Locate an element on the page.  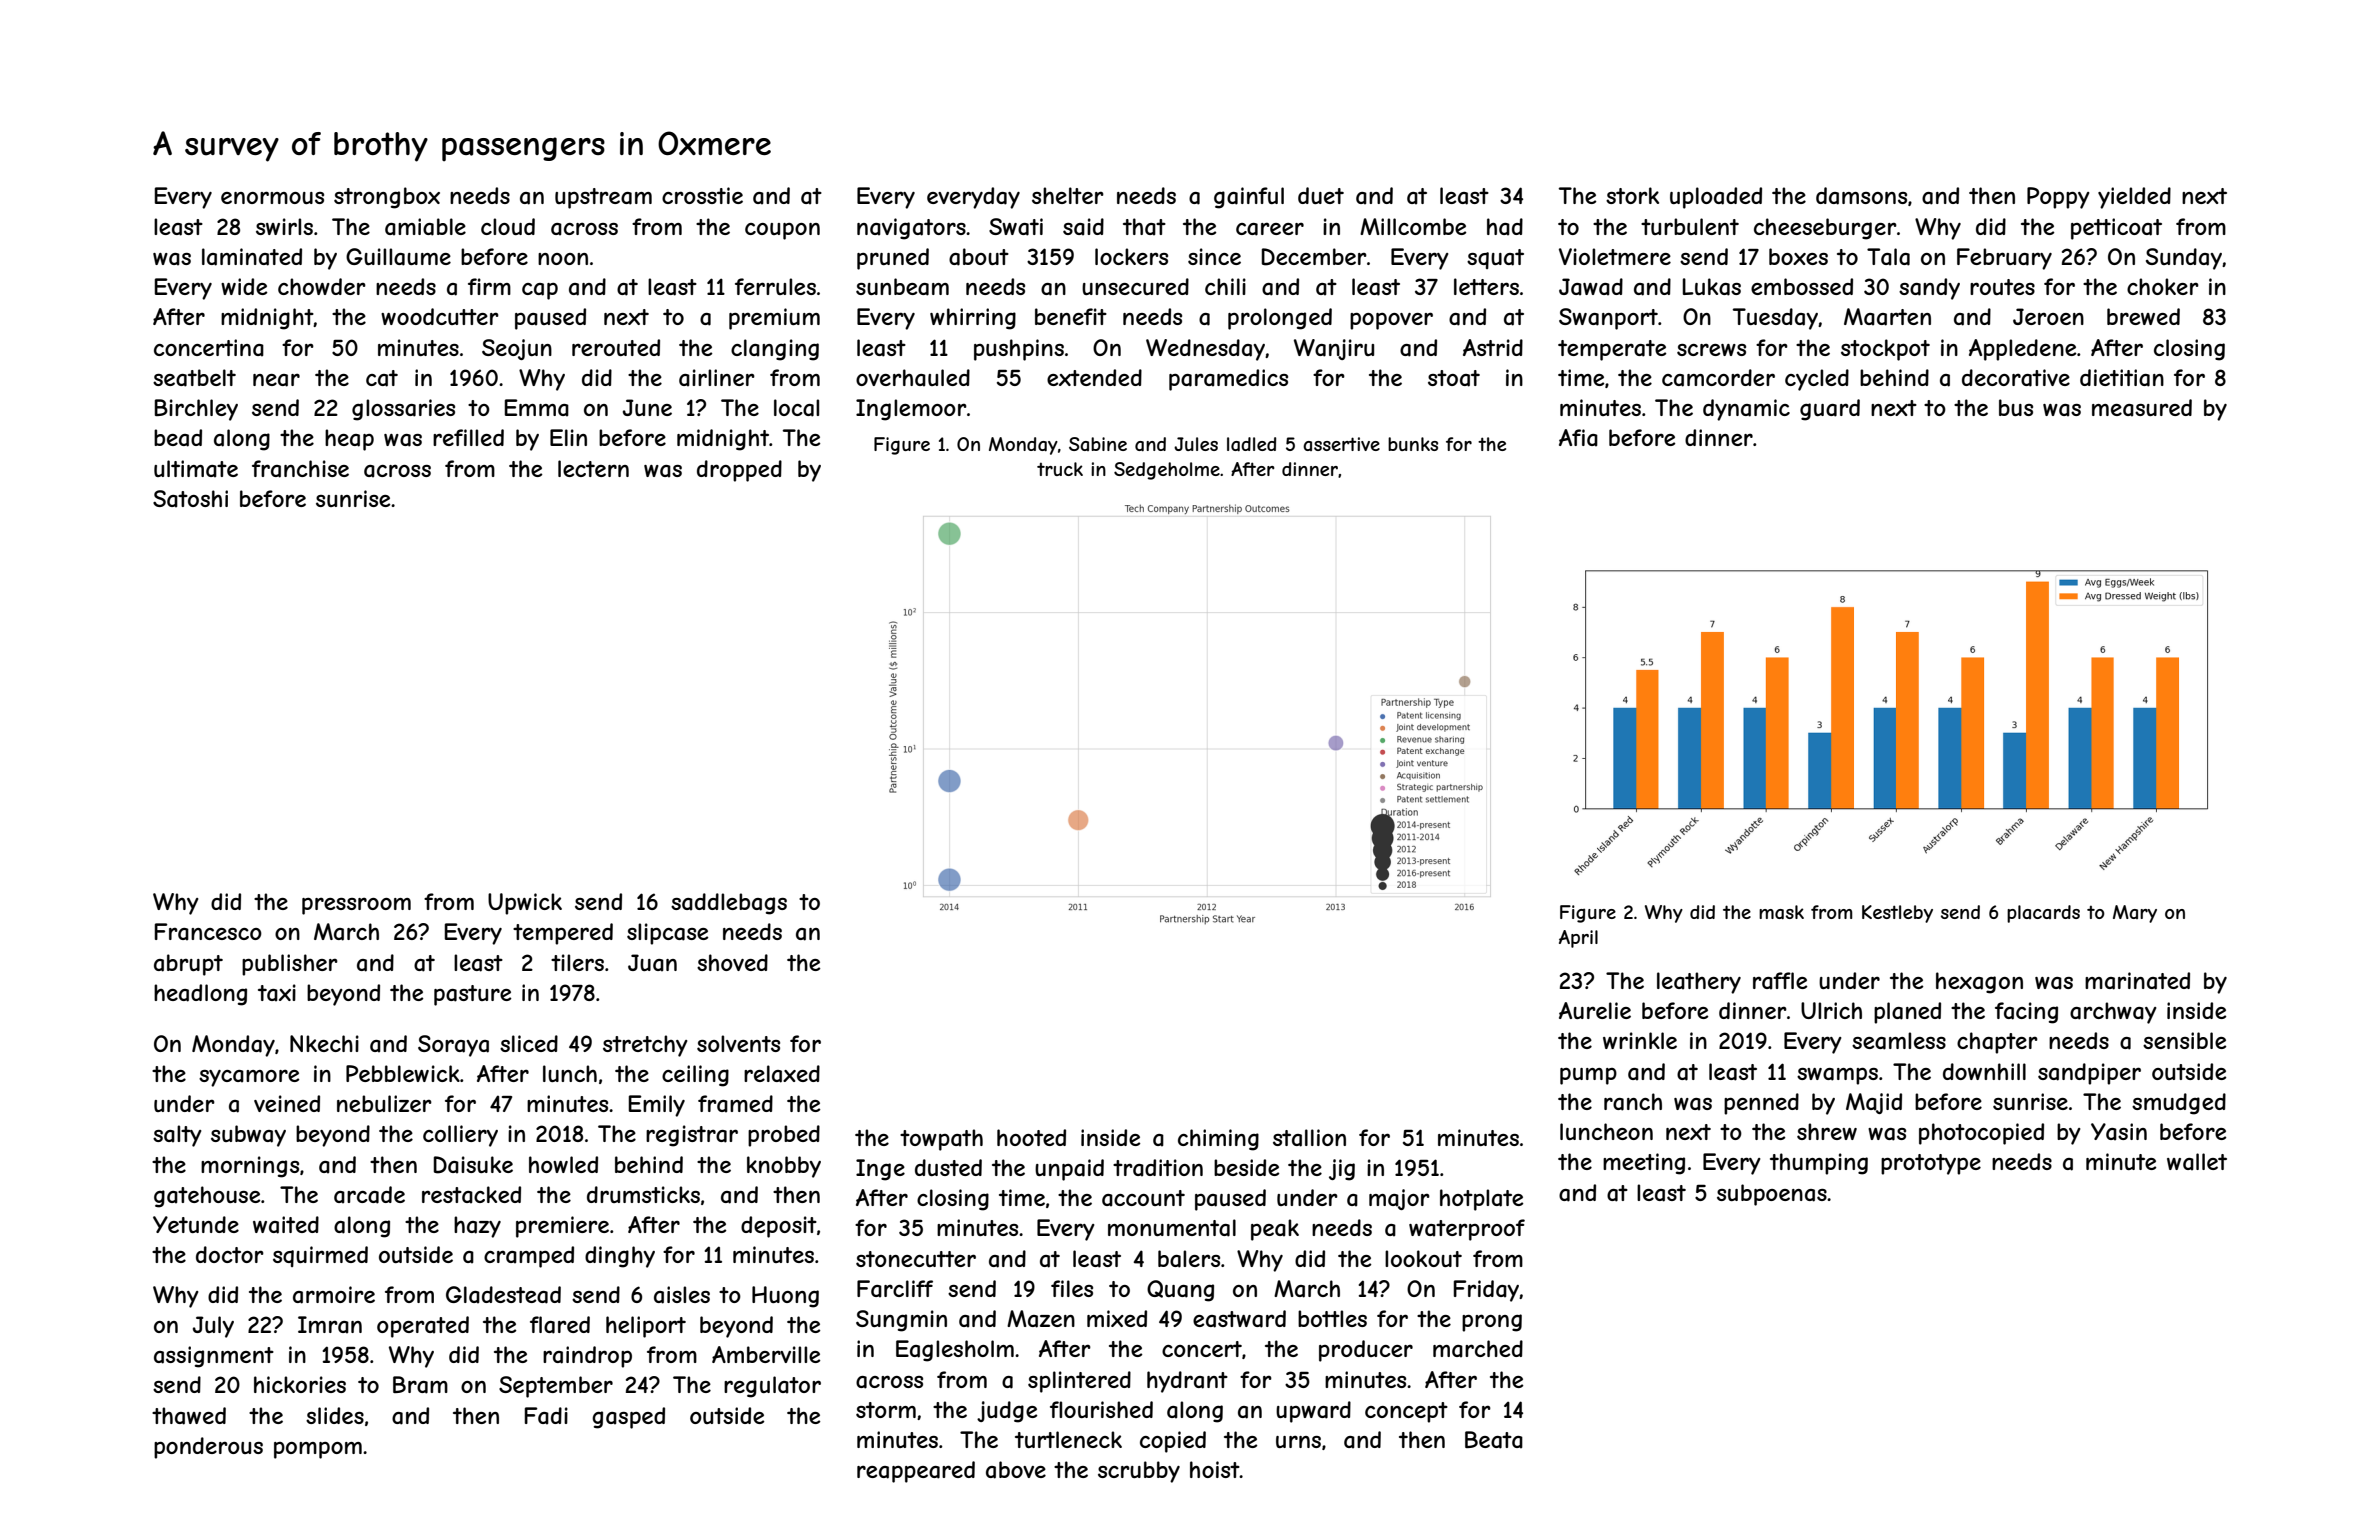
unsecured is located at coordinates (1135, 286).
